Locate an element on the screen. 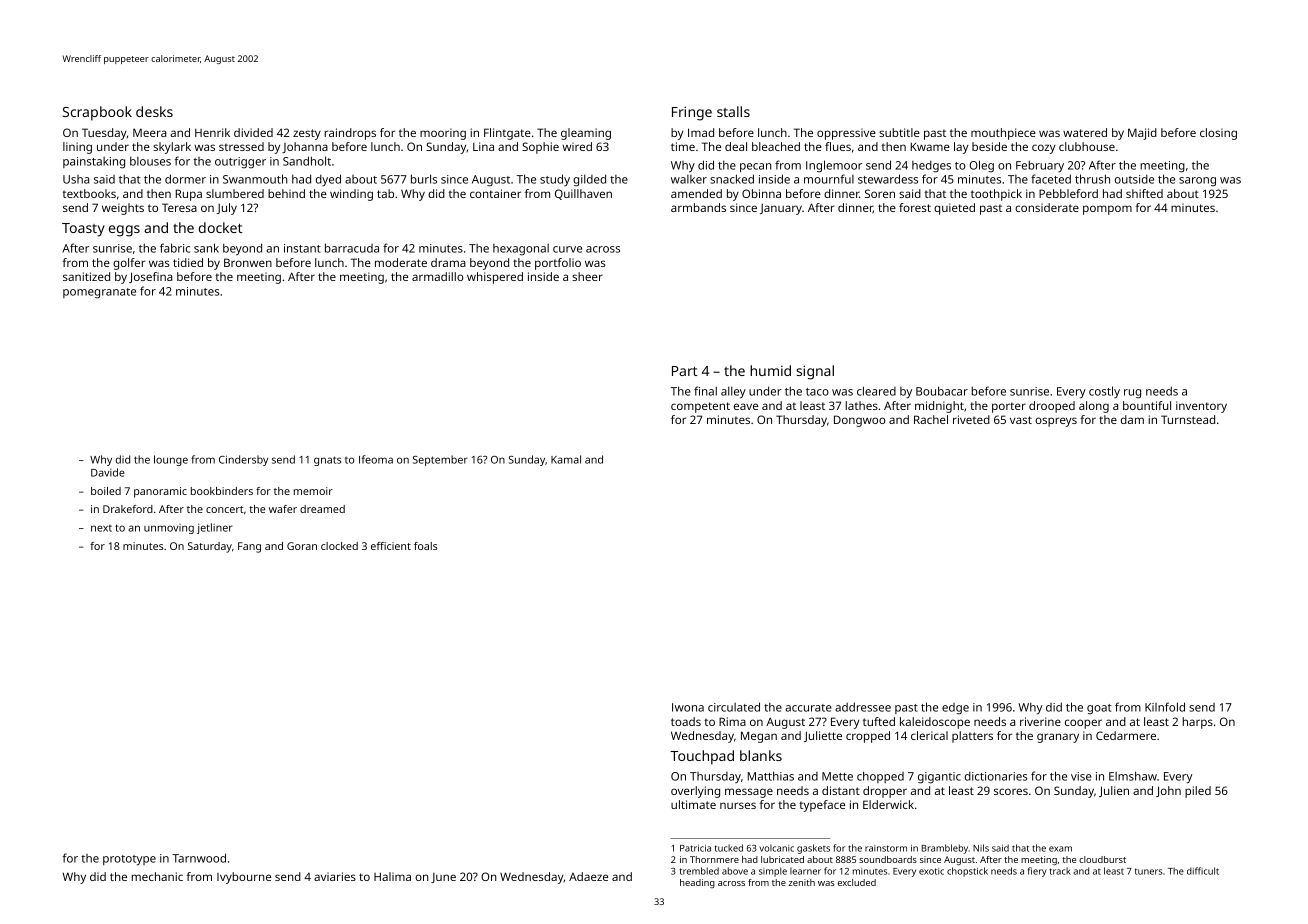  Iwona is located at coordinates (688, 707).
